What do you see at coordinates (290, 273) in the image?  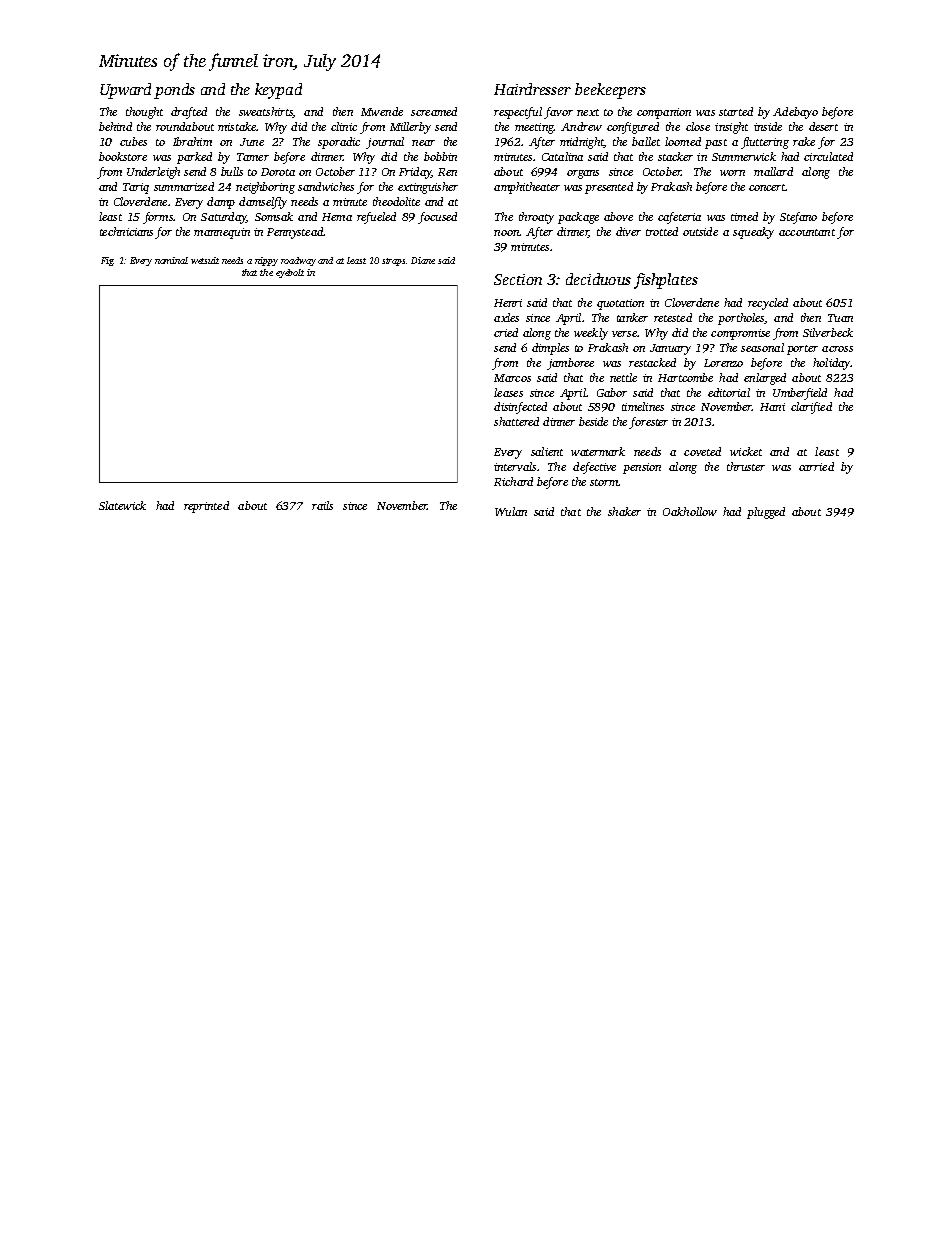 I see `eyebolt` at bounding box center [290, 273].
